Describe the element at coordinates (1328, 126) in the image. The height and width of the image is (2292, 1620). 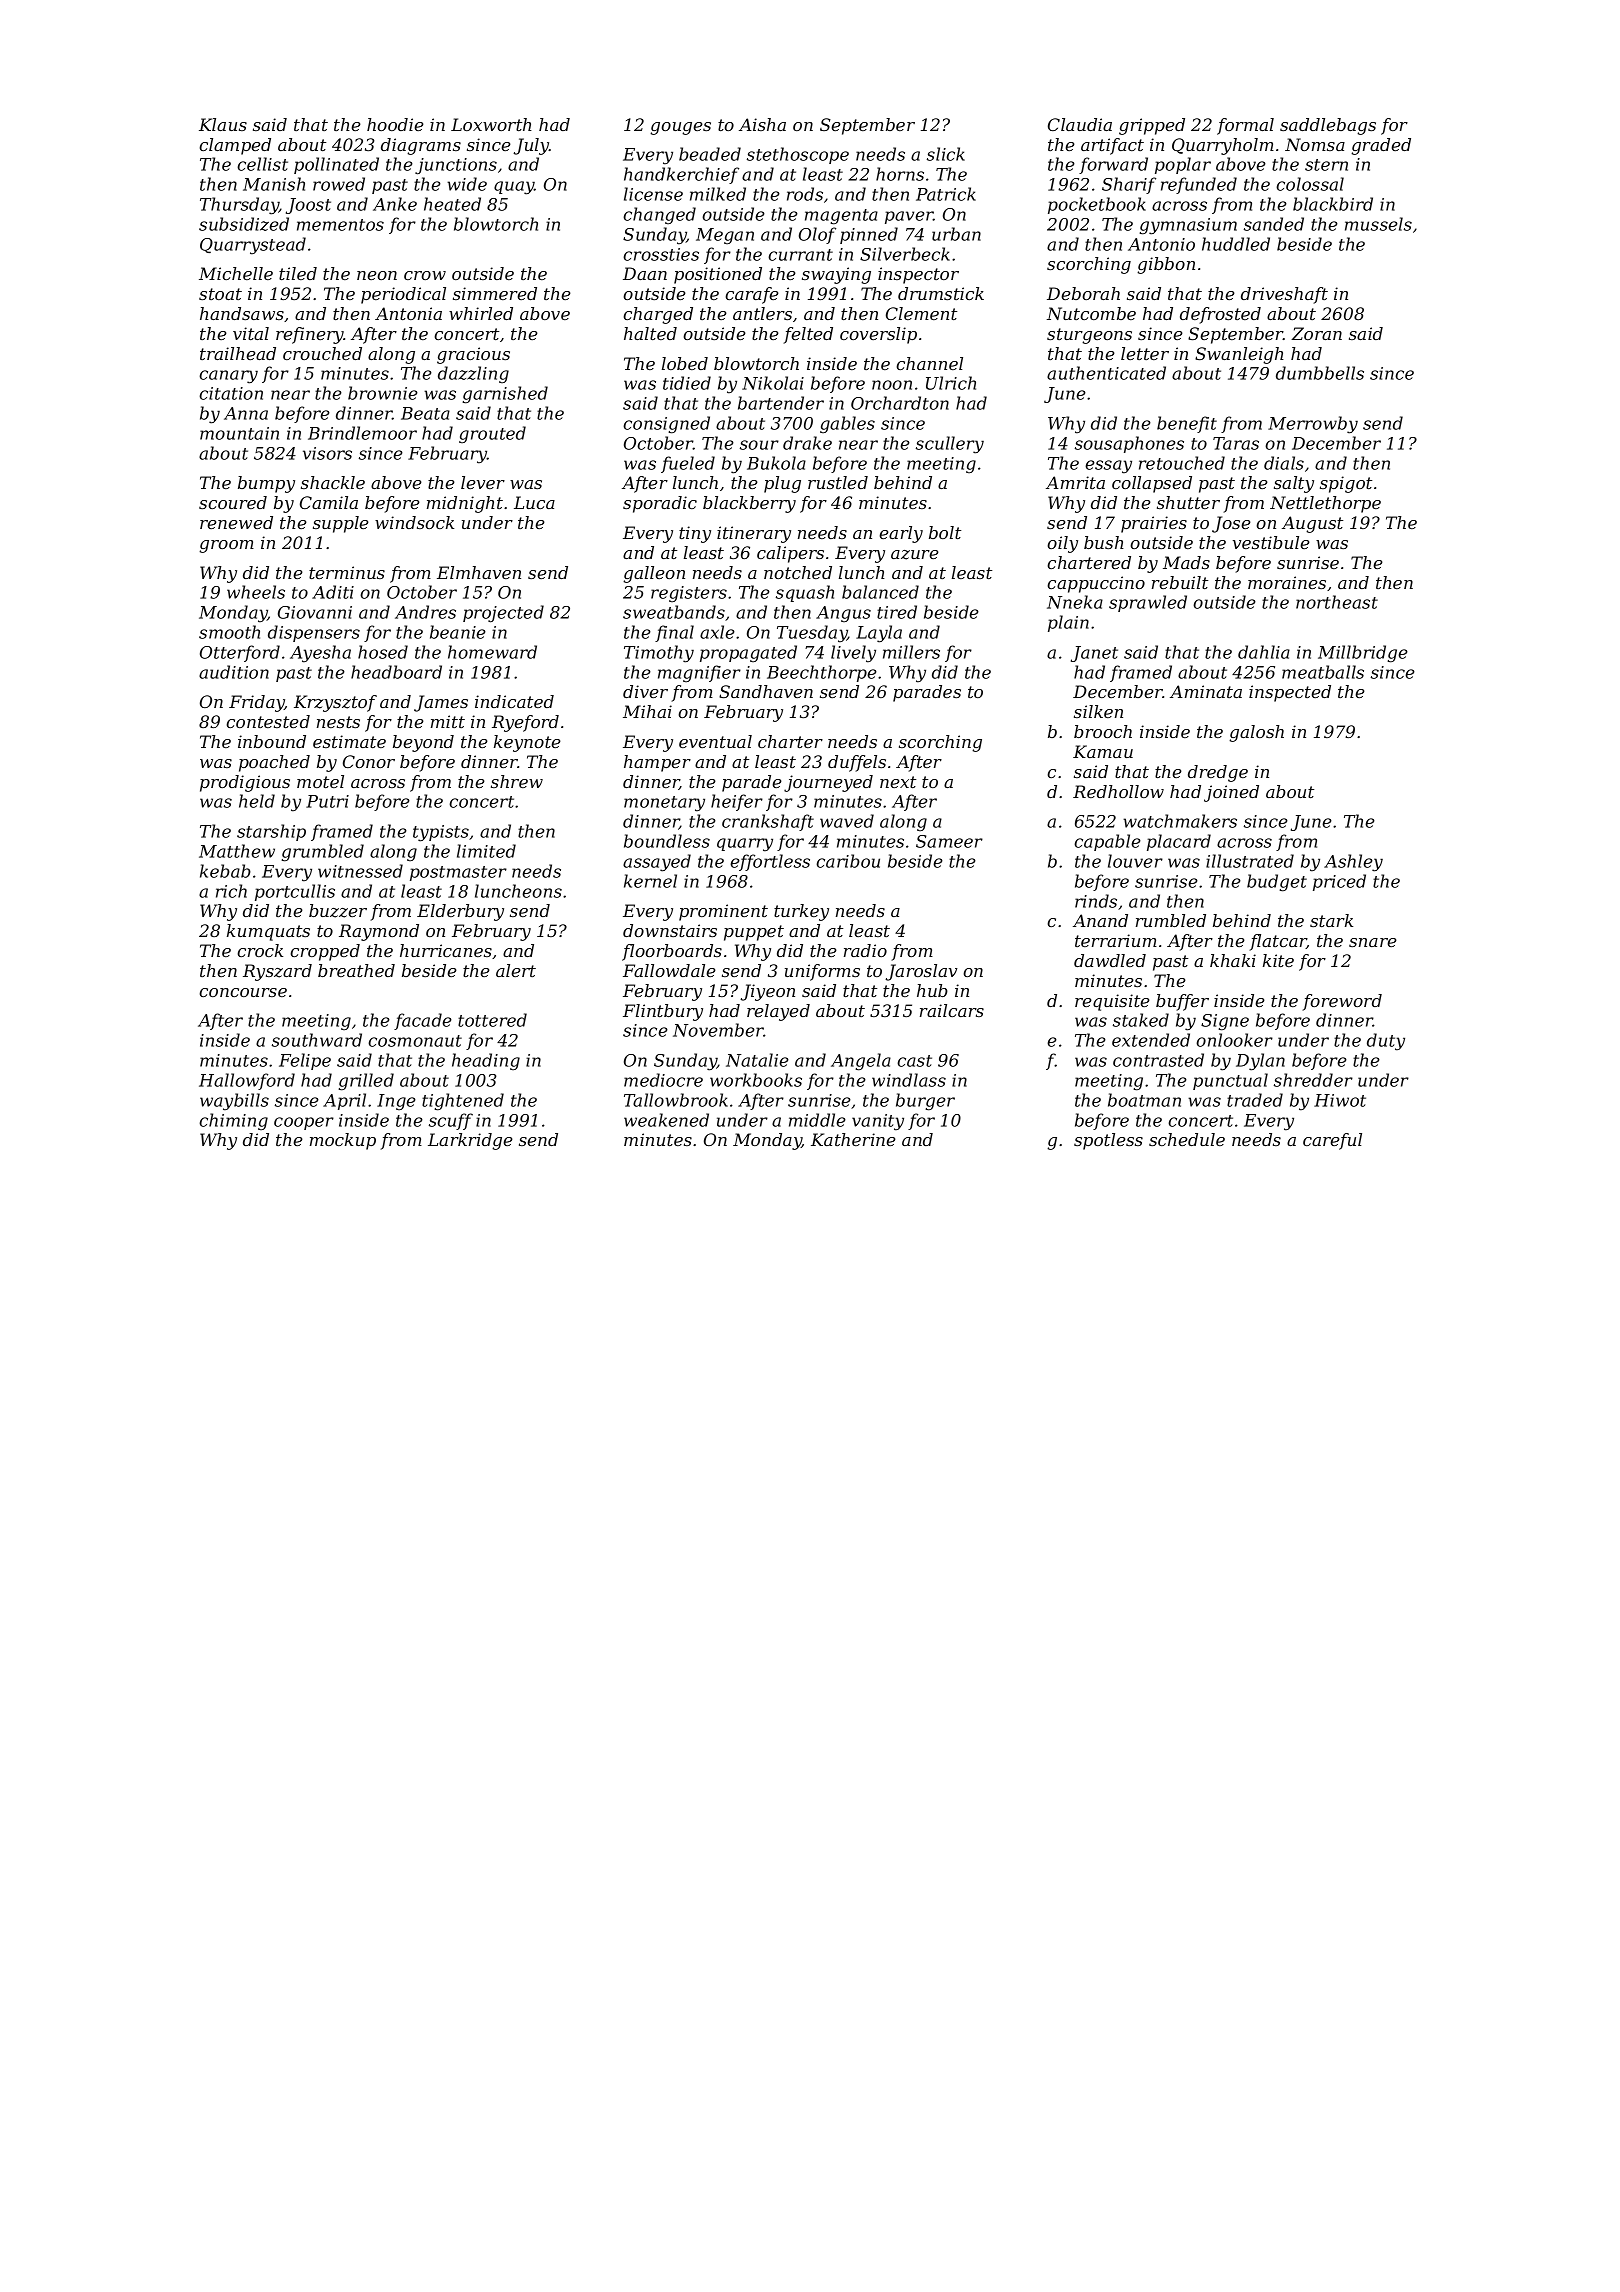
I see `saddlebags` at that location.
